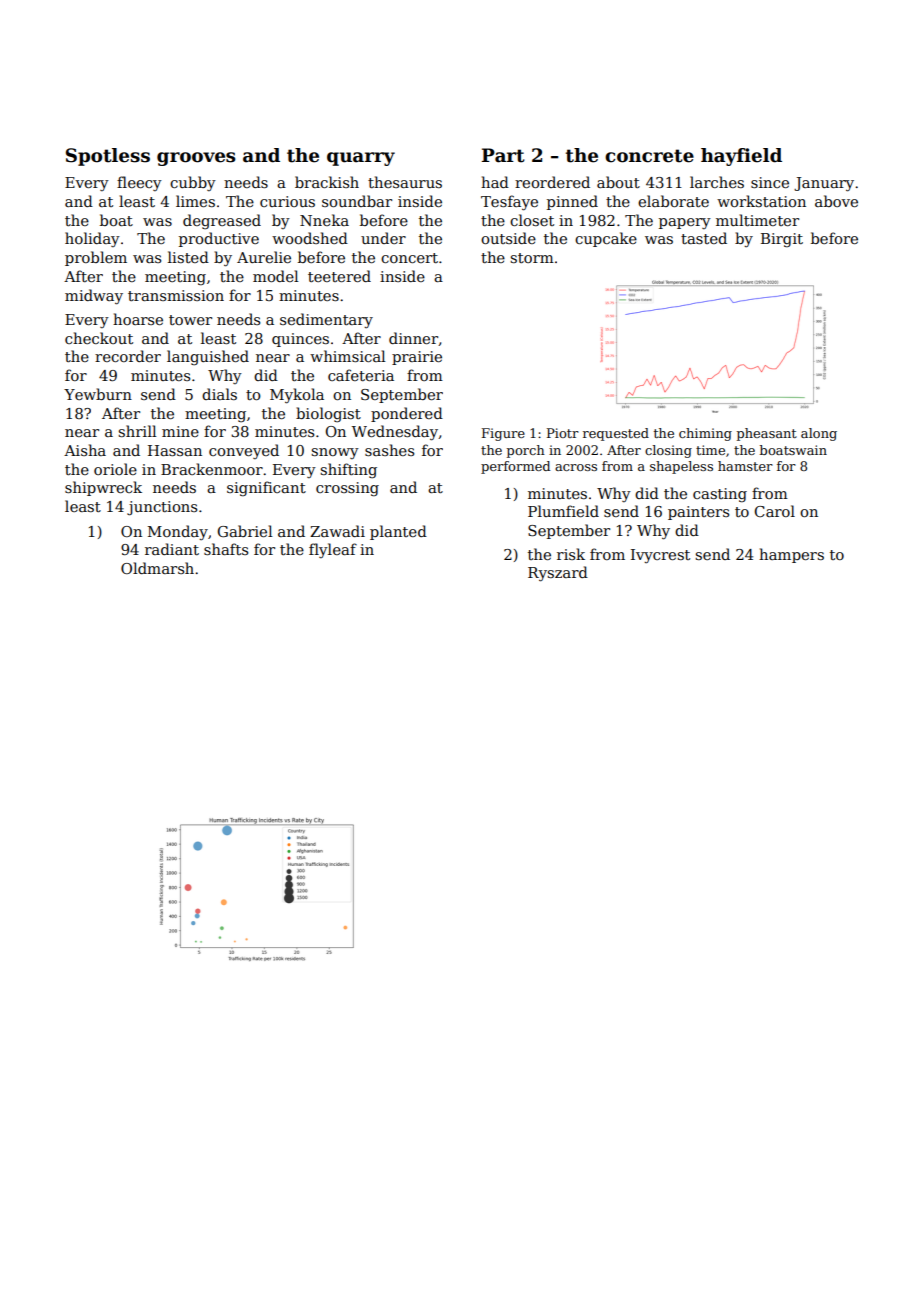 This image has width=924, height=1311. I want to click on hampers, so click(791, 555).
